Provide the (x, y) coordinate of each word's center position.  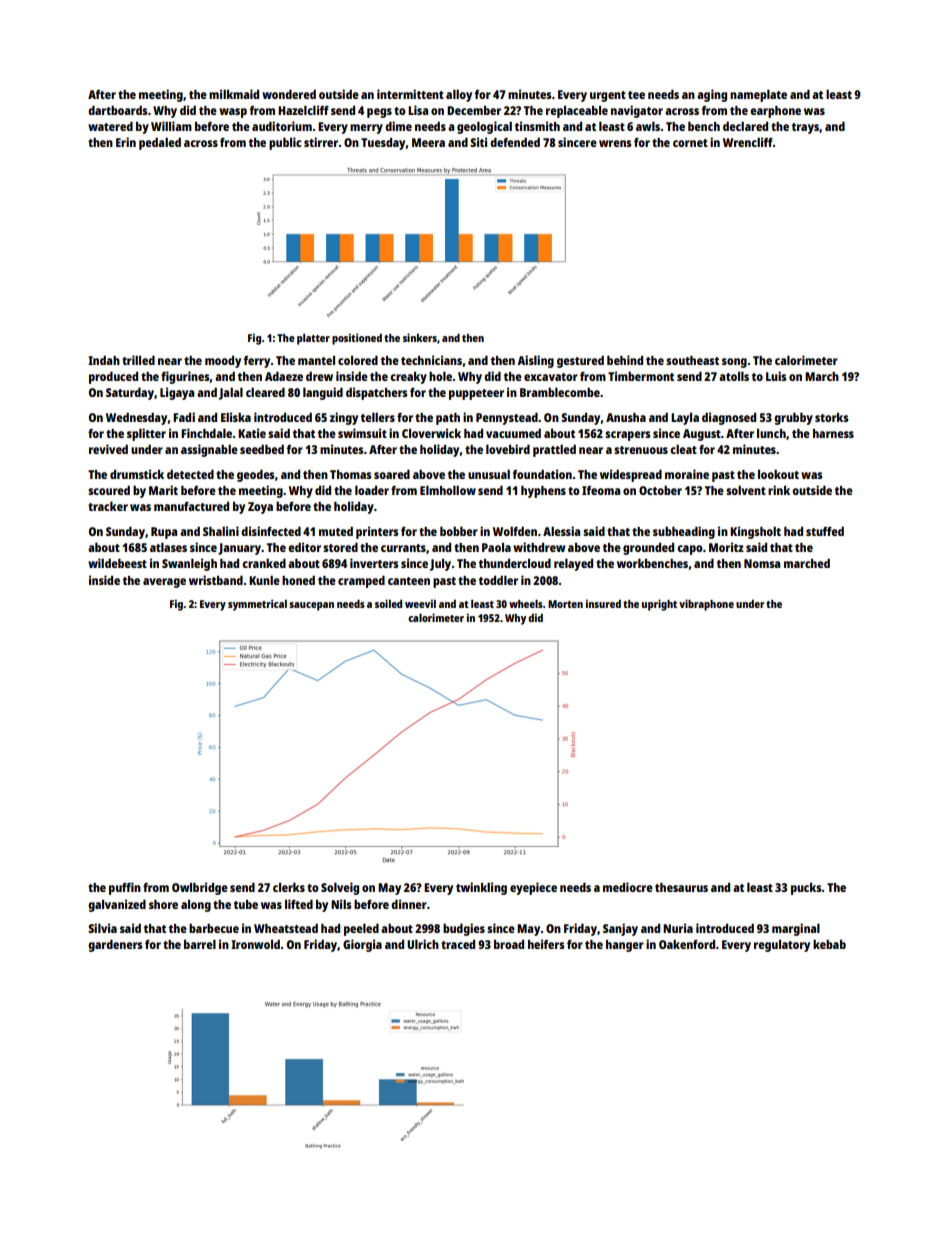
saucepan (311, 606)
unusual (489, 474)
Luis (776, 376)
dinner (409, 904)
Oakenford (687, 944)
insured (603, 603)
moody (223, 362)
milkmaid (234, 94)
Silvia (102, 928)
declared (745, 126)
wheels (526, 604)
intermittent (410, 94)
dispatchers (376, 393)
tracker (108, 506)
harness (833, 433)
